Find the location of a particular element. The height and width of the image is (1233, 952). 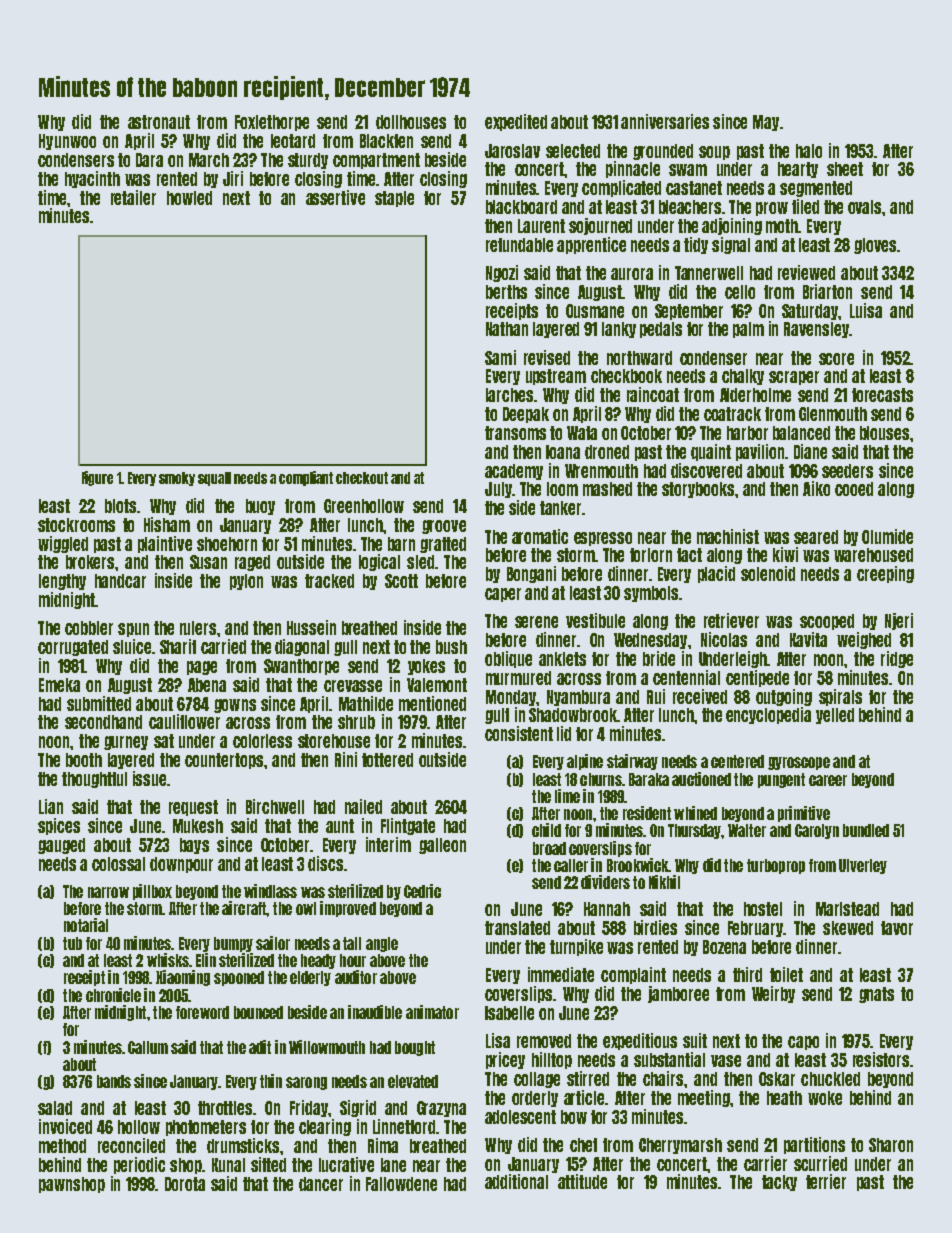

Foxlethorpe is located at coordinates (272, 123).
